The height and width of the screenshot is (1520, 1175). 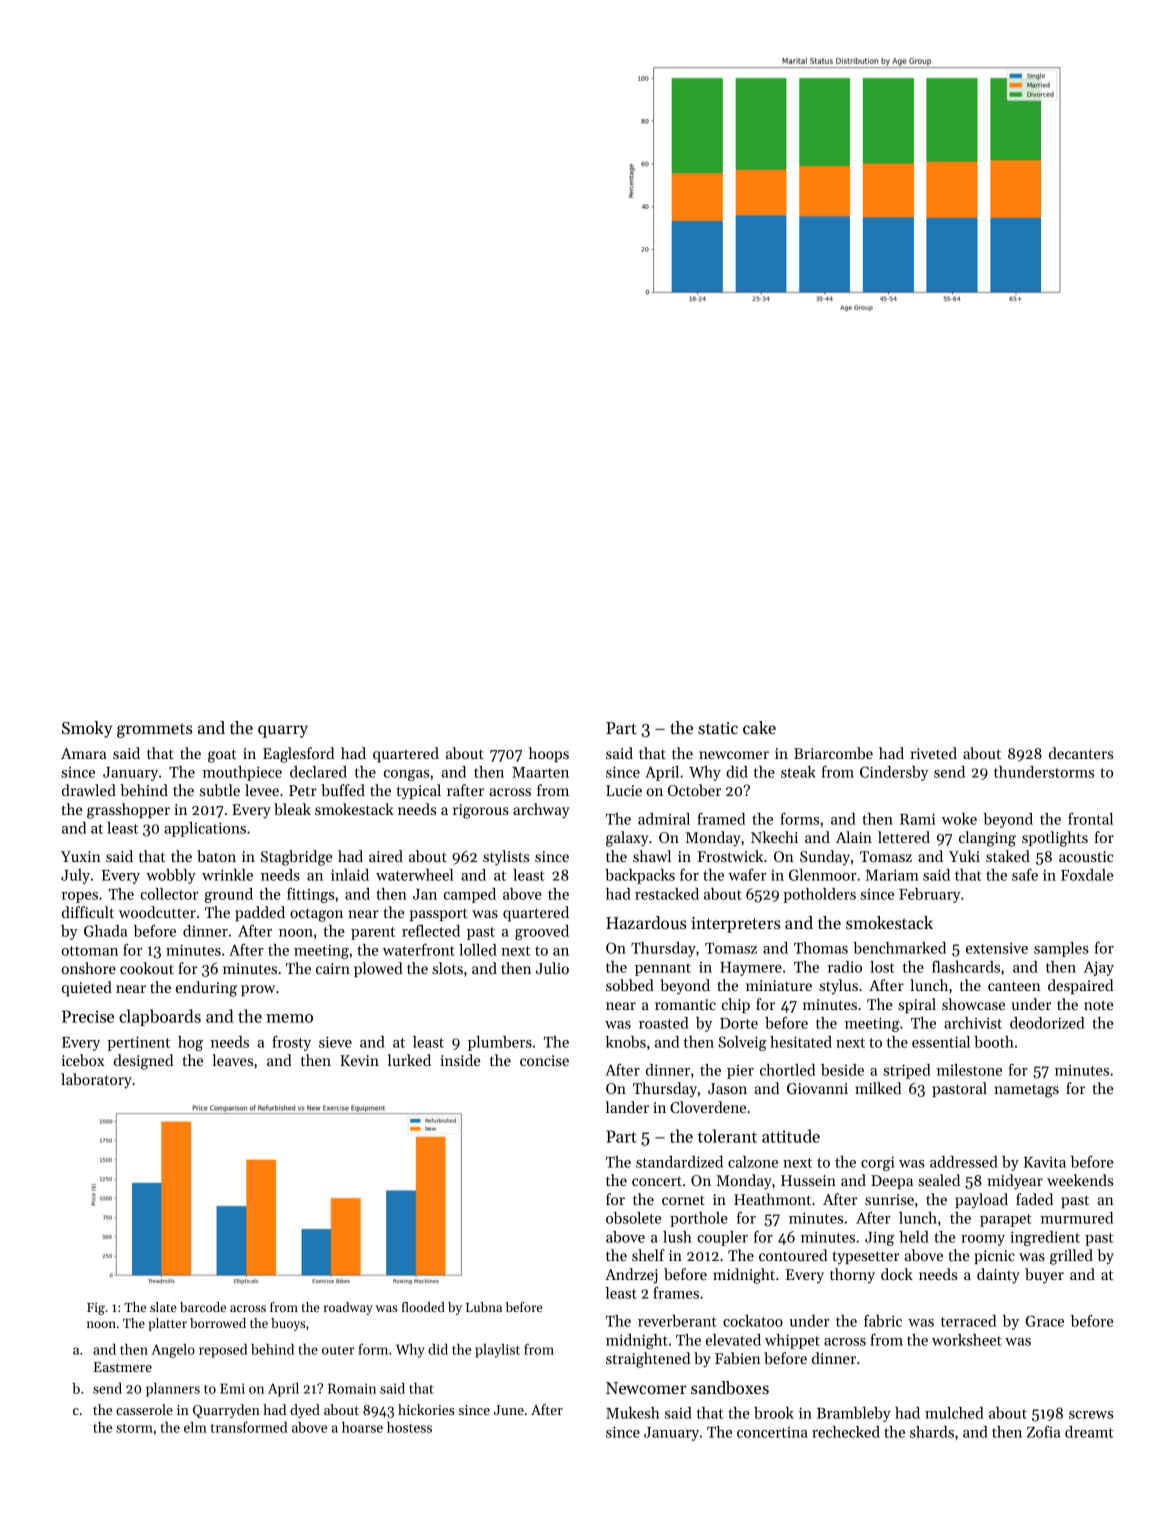 What do you see at coordinates (292, 809) in the screenshot?
I see `bleak` at bounding box center [292, 809].
